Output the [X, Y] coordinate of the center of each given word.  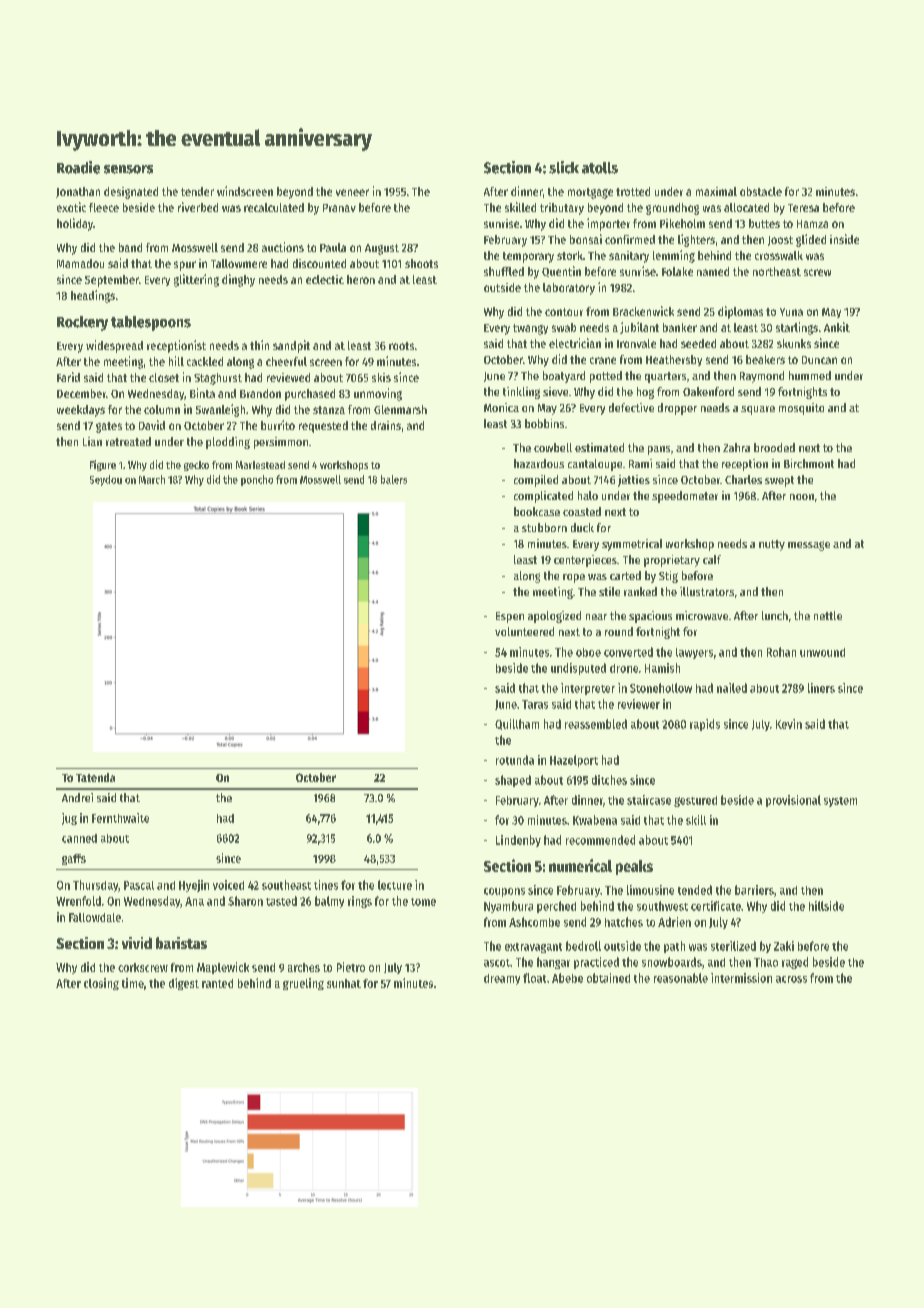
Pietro [351, 967]
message [809, 546]
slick [564, 167]
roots [401, 346]
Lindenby [518, 841]
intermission [741, 978]
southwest [662, 906]
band [130, 247]
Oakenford [708, 391]
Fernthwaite [120, 818]
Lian [92, 441]
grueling [303, 984]
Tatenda [95, 777]
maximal [716, 191]
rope [574, 578]
